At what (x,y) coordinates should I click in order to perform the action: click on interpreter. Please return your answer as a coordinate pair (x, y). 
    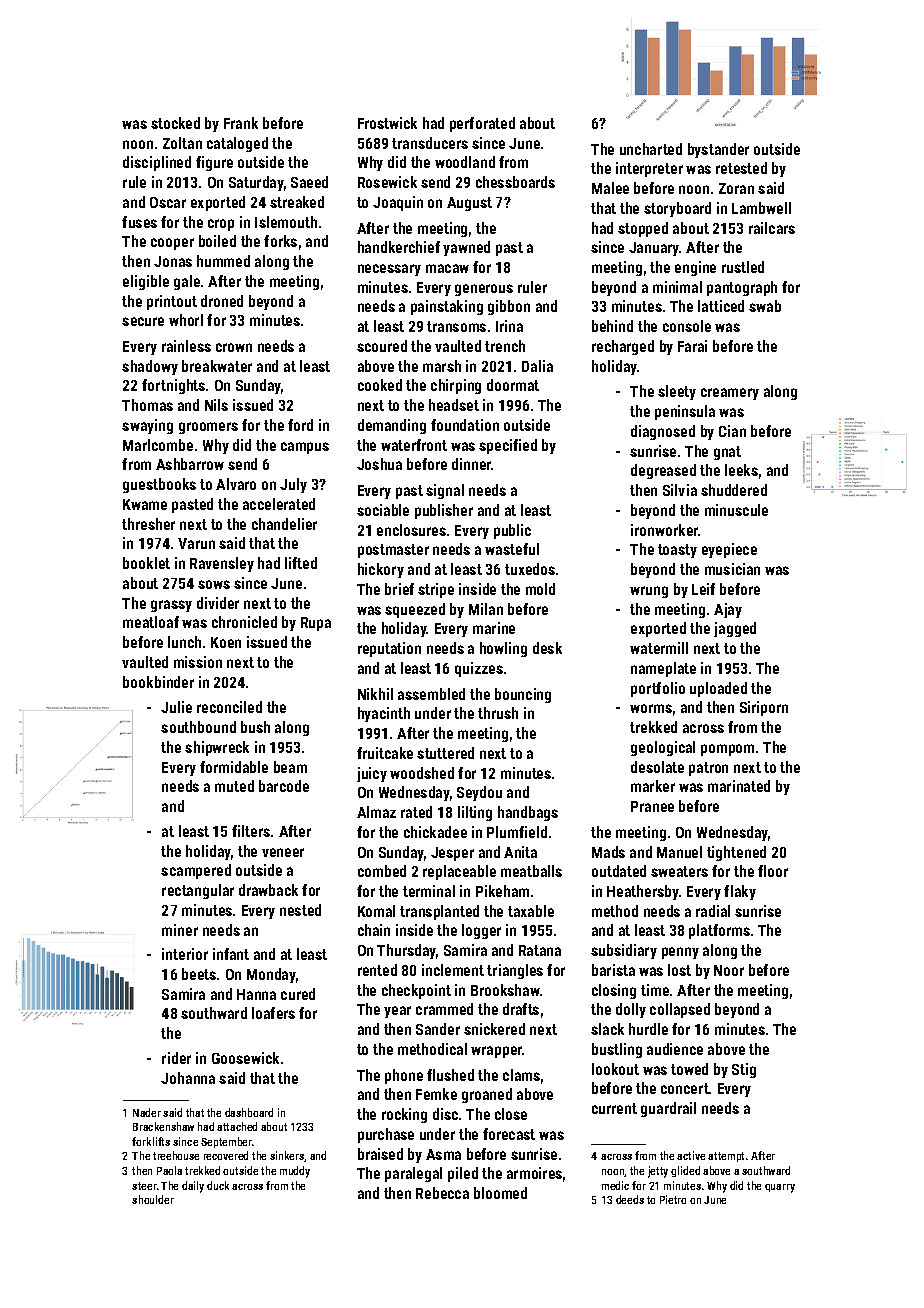
    Looking at the image, I should click on (649, 169).
